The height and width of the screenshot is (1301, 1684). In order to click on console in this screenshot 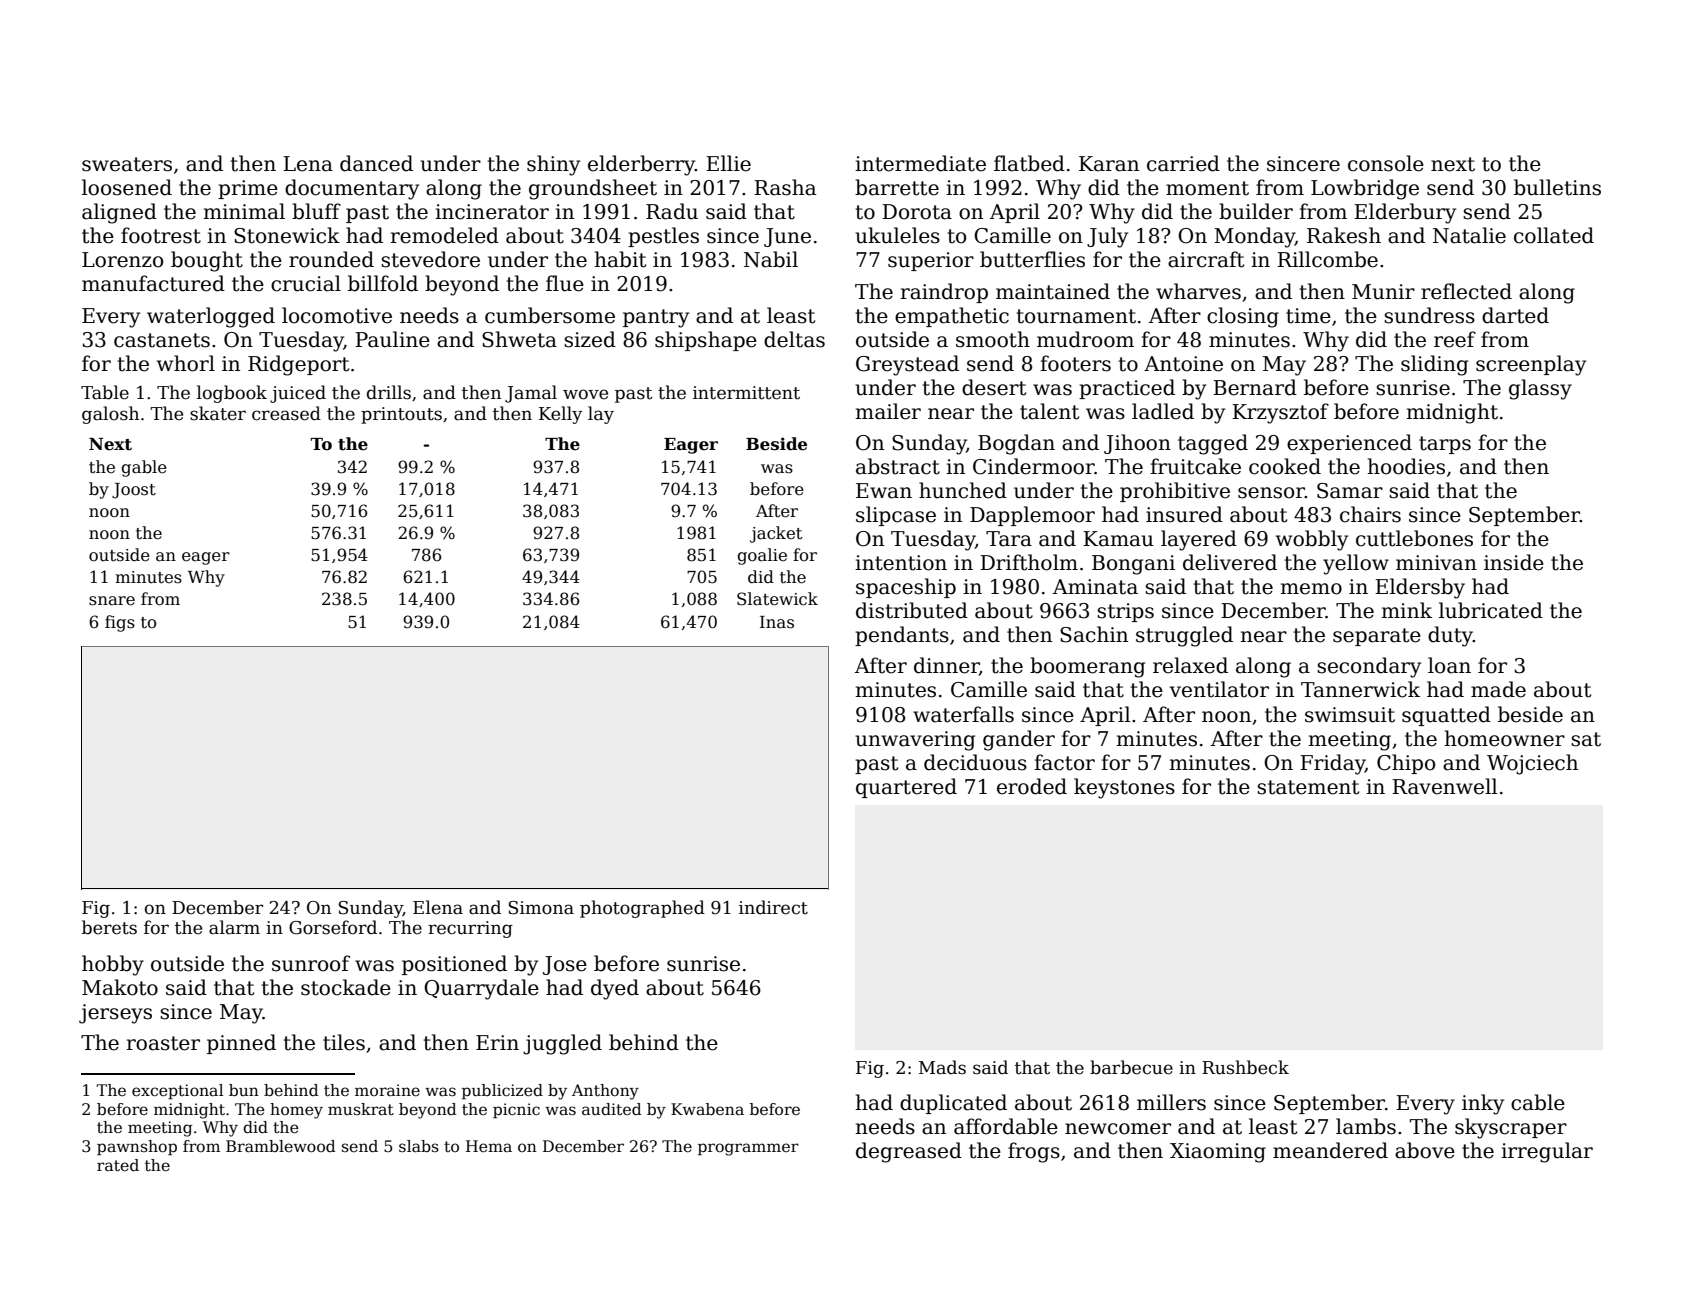, I will do `click(1386, 163)`.
